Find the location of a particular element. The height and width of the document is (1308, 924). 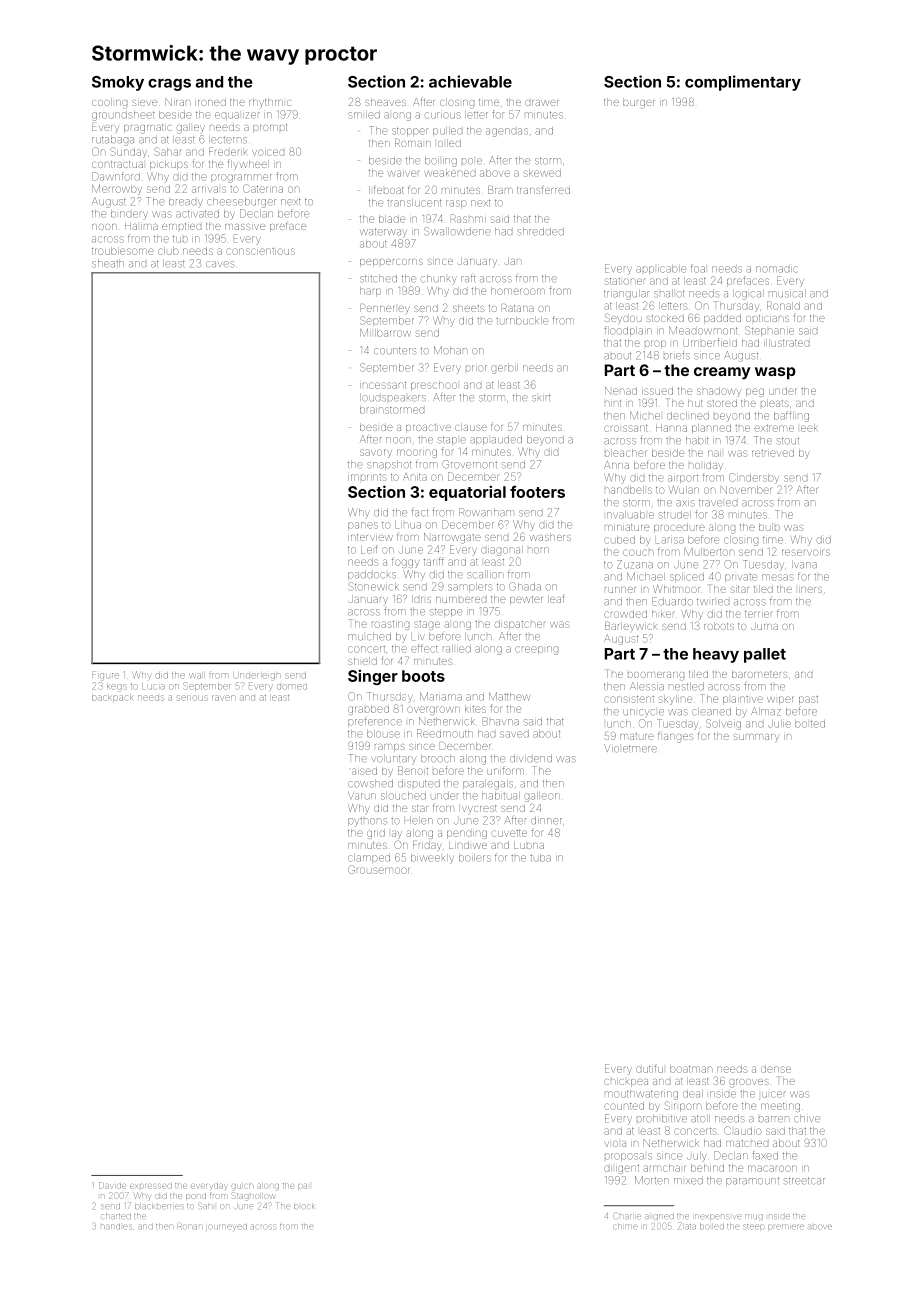

groundsheet is located at coordinates (123, 116).
